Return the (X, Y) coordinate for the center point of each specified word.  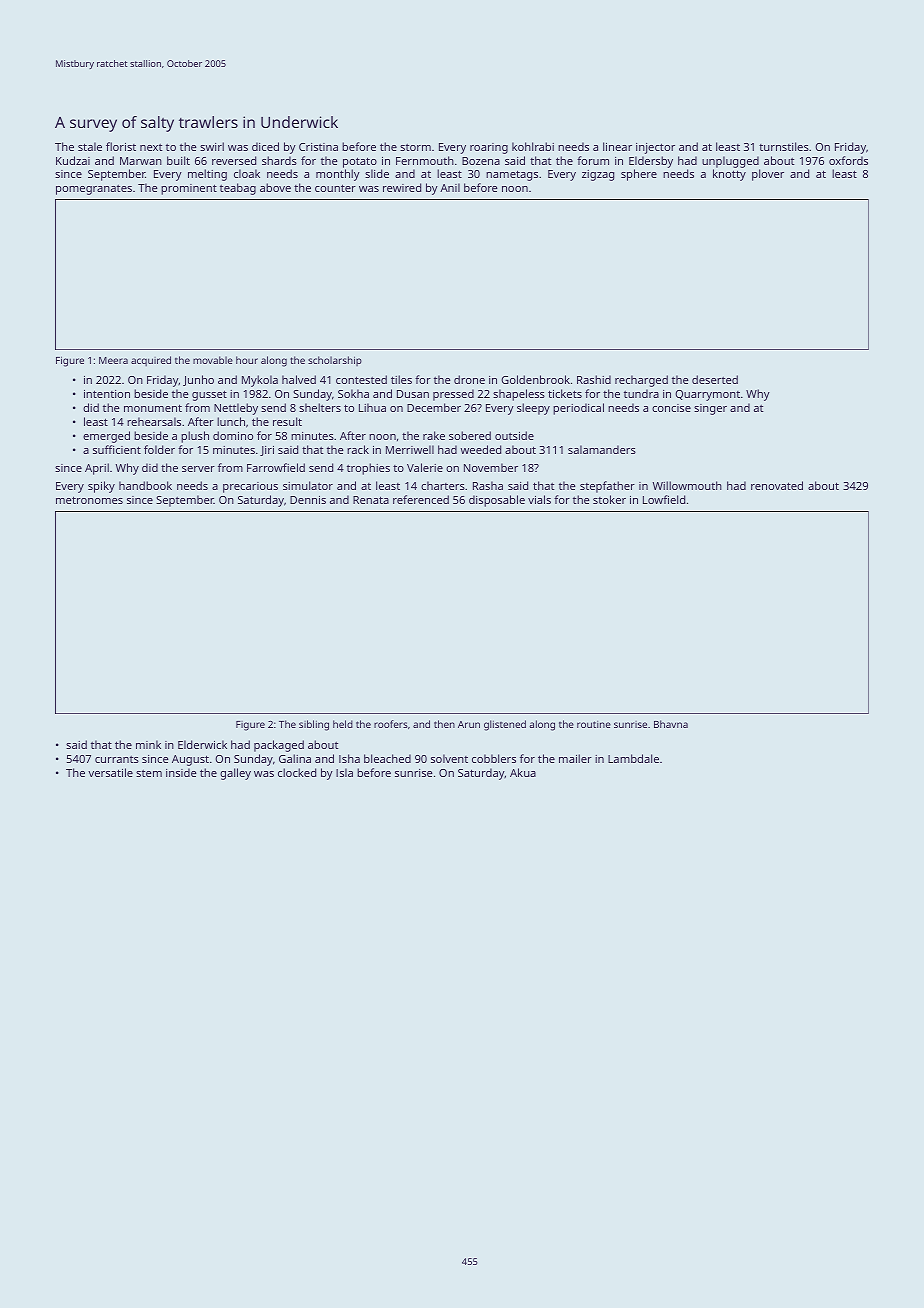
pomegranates (94, 190)
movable (213, 360)
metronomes (89, 500)
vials (539, 499)
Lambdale (633, 758)
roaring (489, 148)
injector (655, 148)
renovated (777, 485)
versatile (110, 772)
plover (768, 175)
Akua (523, 772)
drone (469, 379)
